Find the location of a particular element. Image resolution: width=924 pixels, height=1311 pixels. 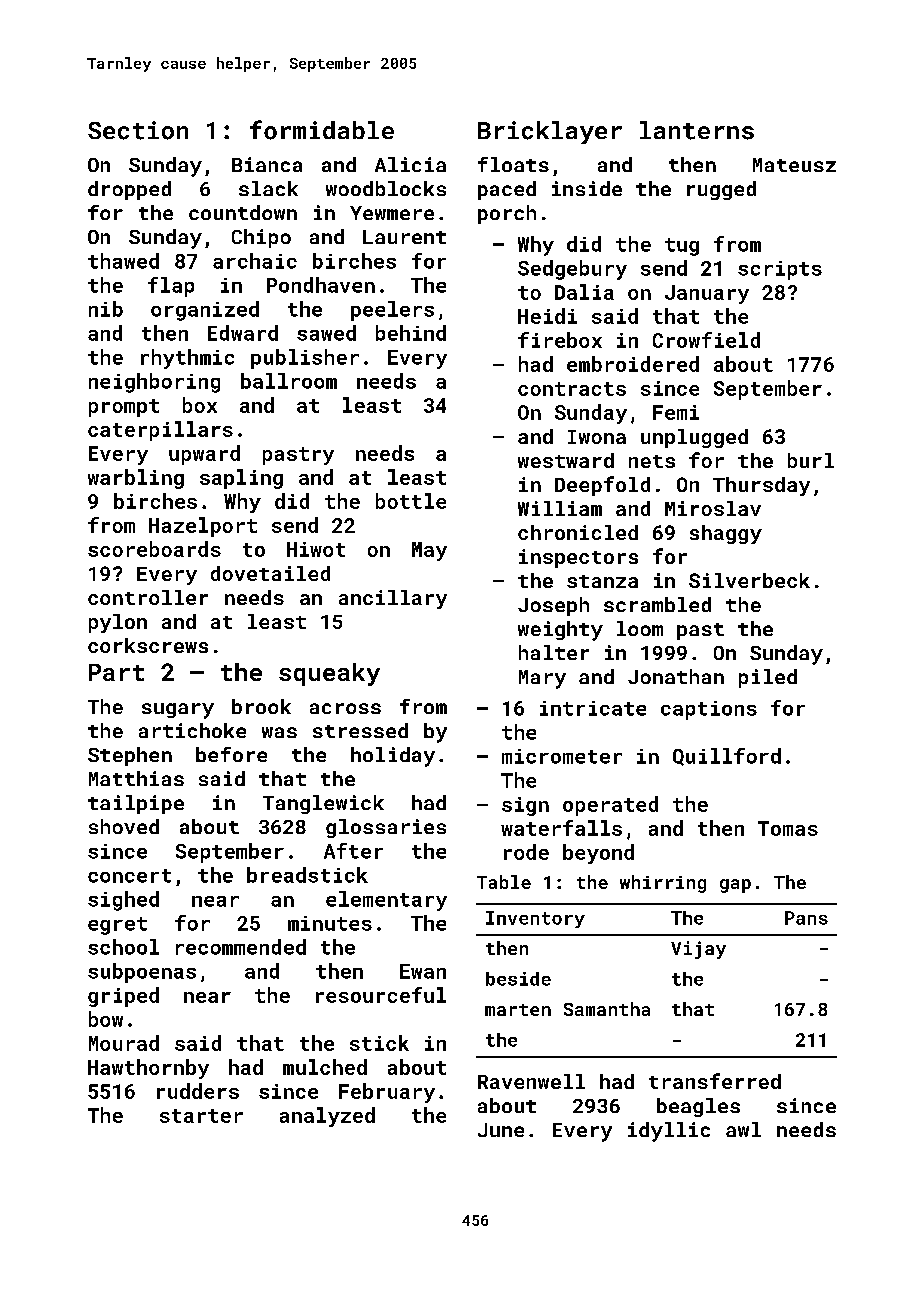

griped is located at coordinates (123, 997).
